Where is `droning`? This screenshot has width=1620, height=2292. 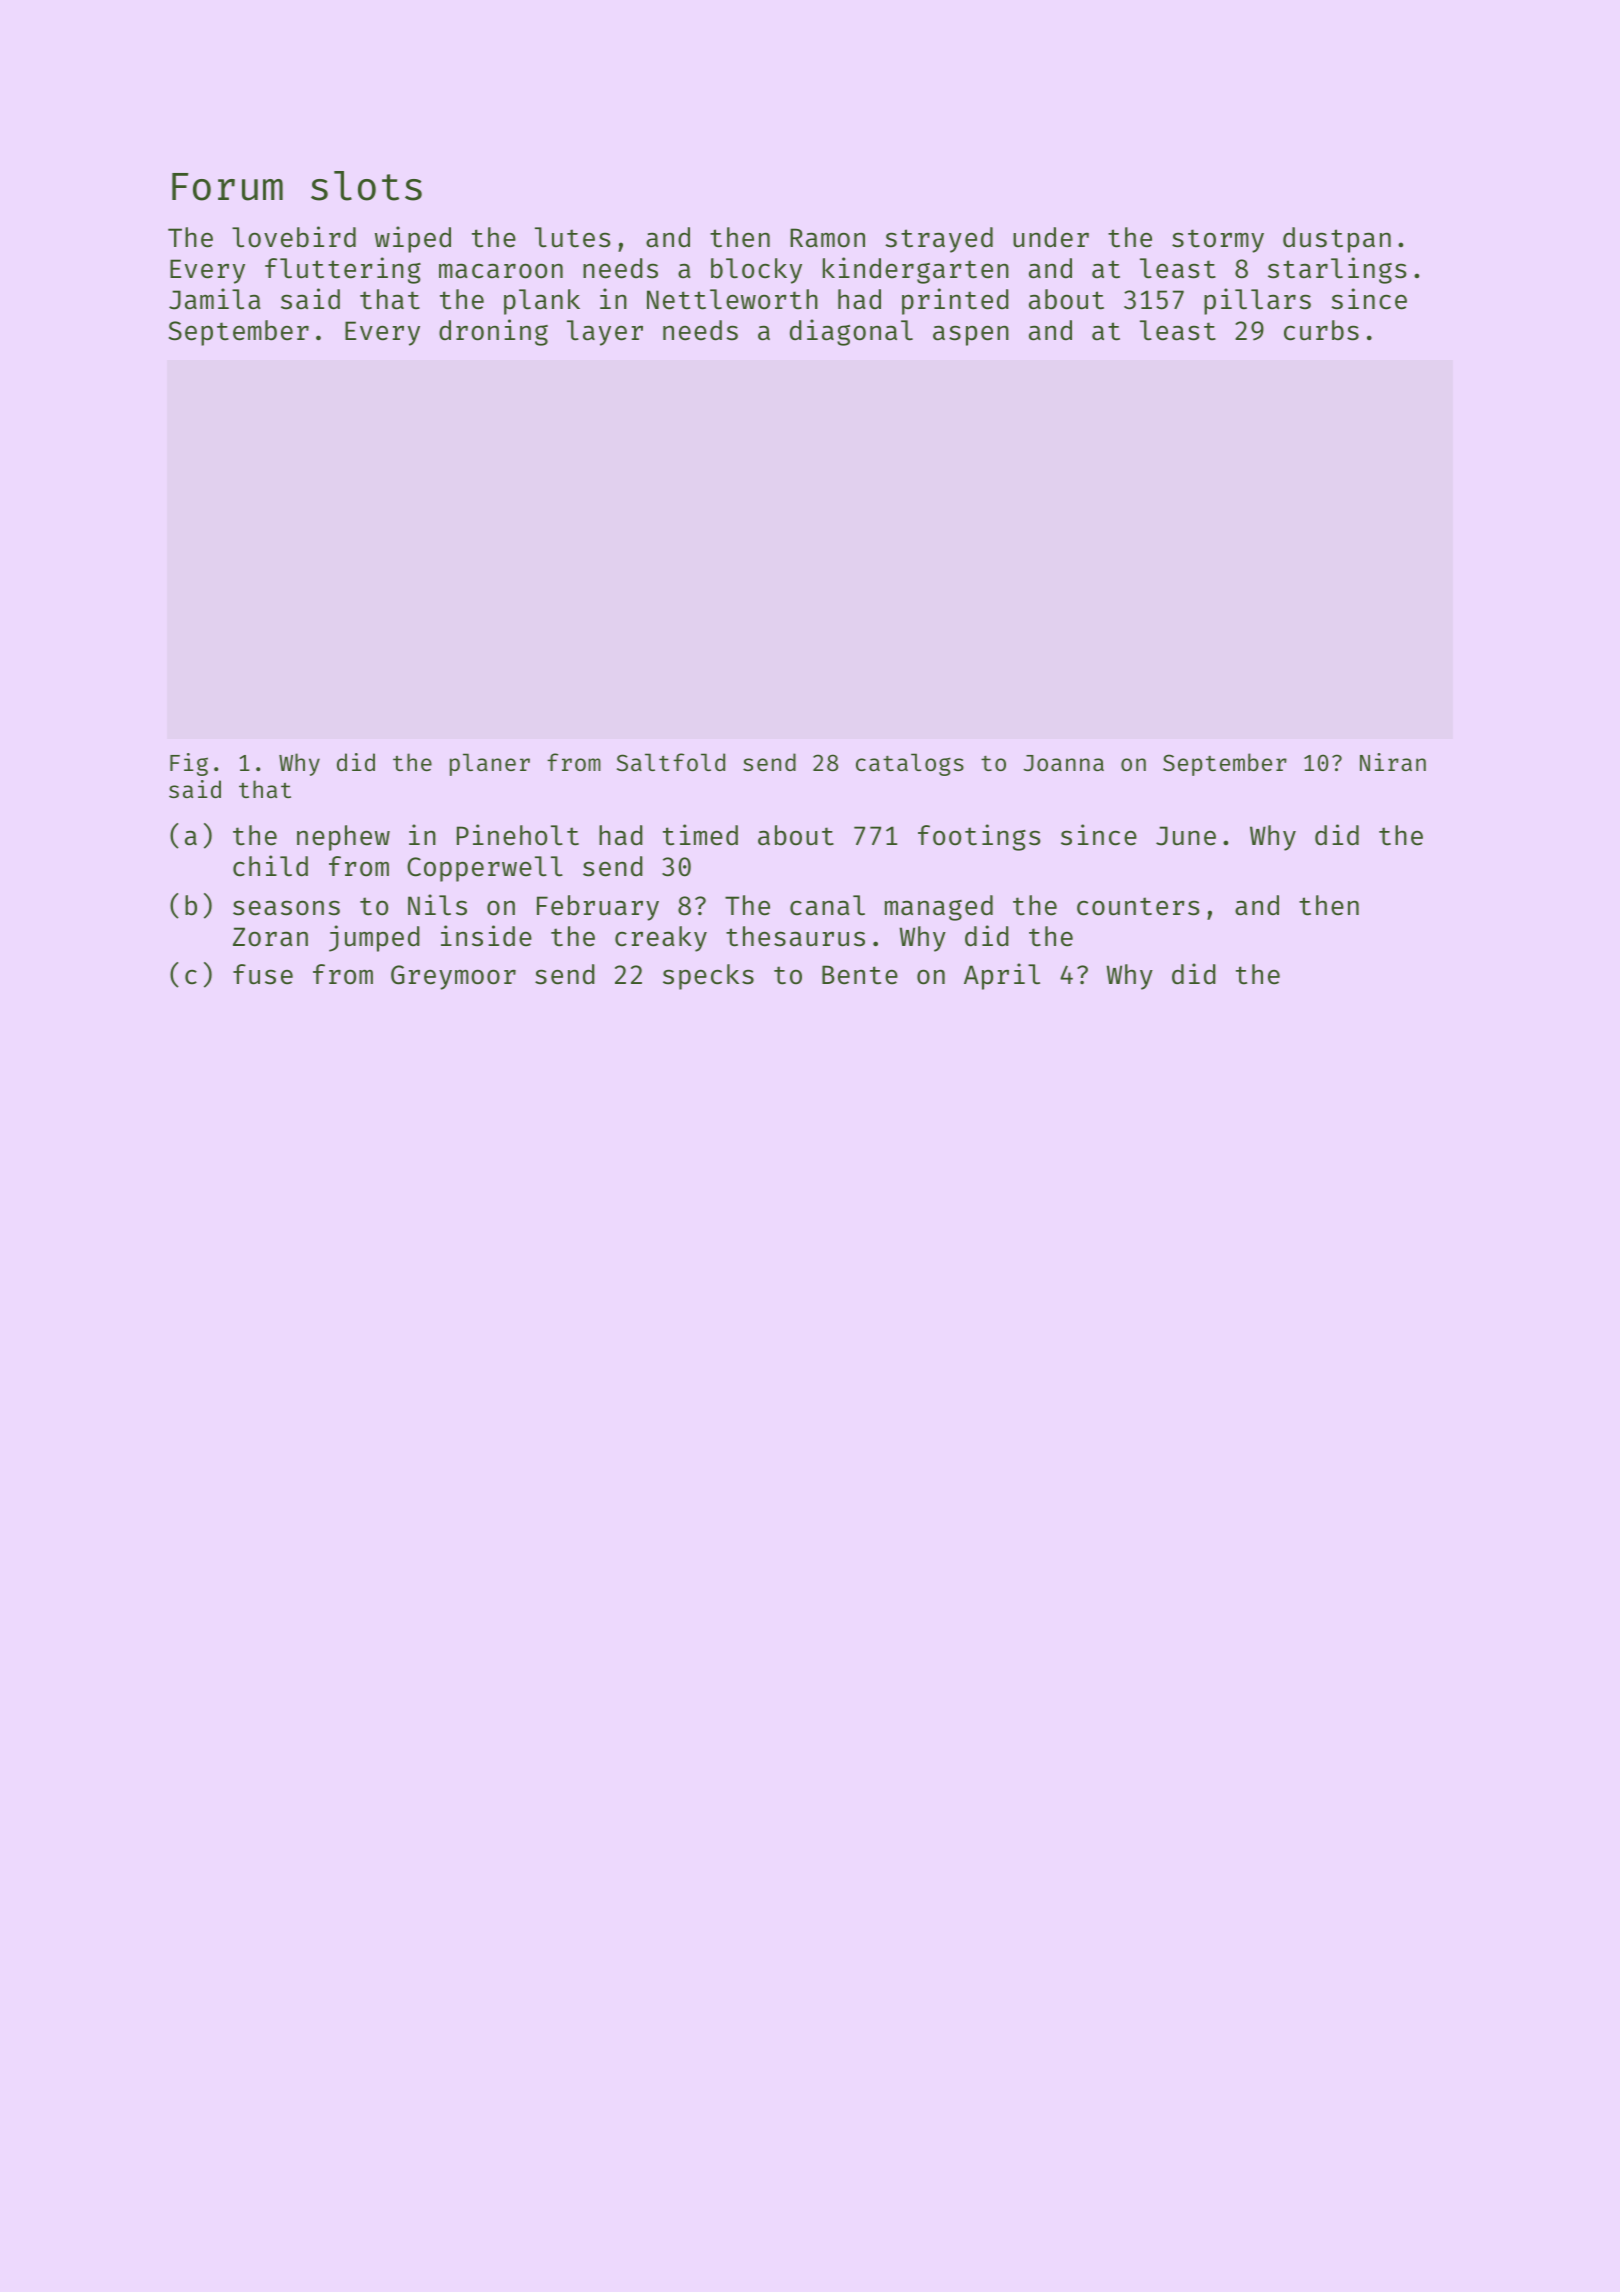
droning is located at coordinates (493, 332).
